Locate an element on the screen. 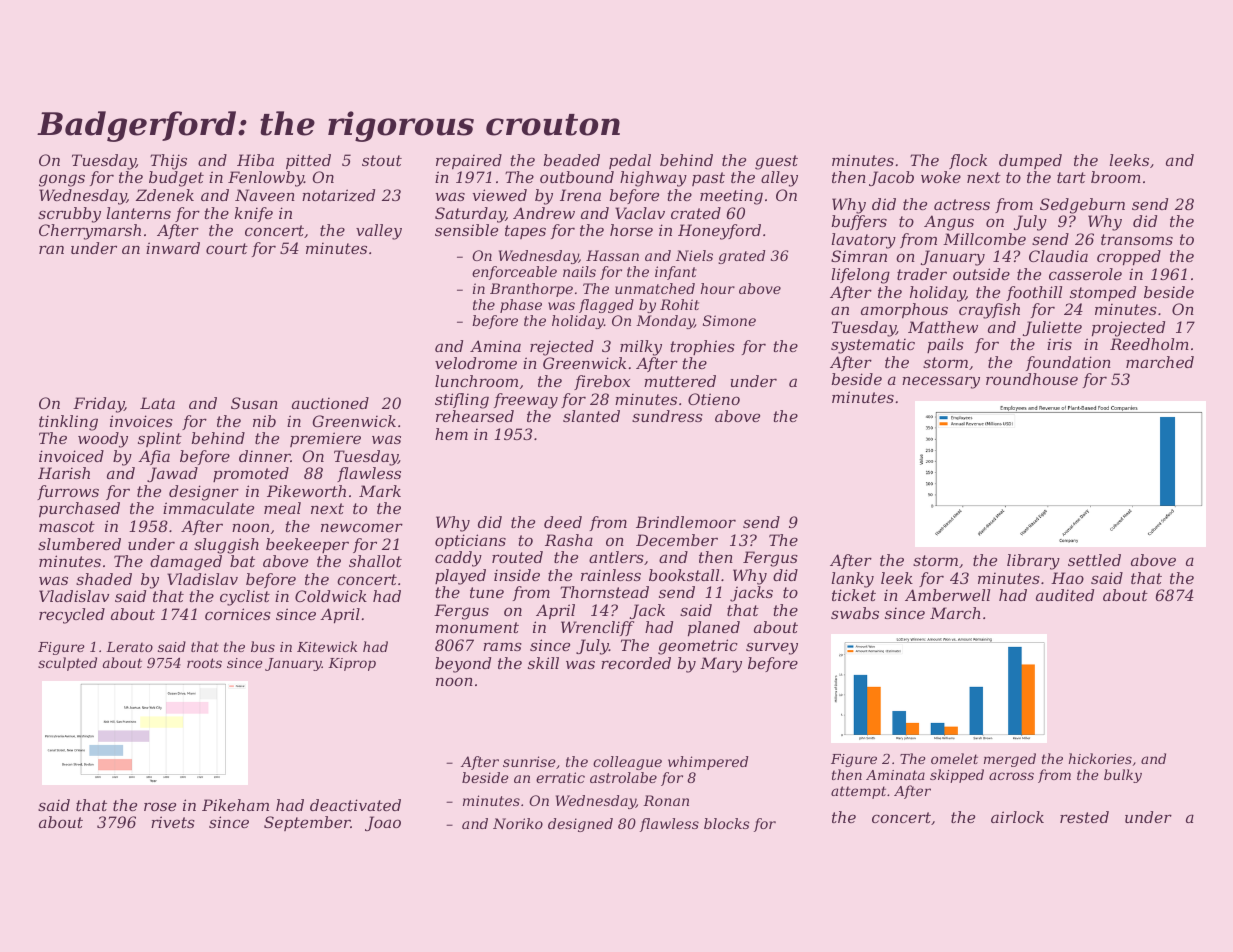 This screenshot has width=1233, height=952. court is located at coordinates (227, 248).
